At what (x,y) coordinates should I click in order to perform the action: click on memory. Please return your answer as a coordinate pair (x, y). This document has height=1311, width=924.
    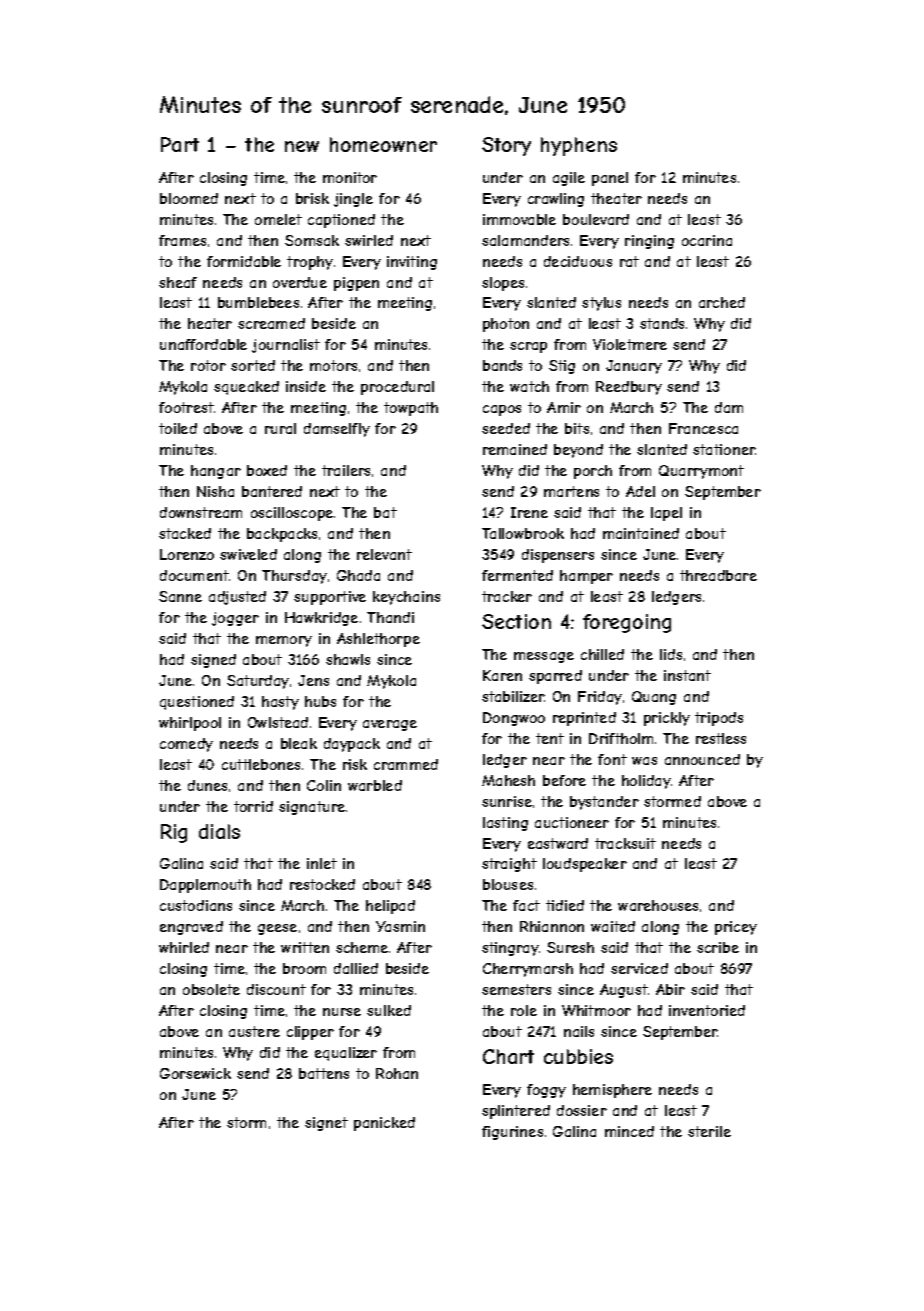
    Looking at the image, I should click on (284, 641).
